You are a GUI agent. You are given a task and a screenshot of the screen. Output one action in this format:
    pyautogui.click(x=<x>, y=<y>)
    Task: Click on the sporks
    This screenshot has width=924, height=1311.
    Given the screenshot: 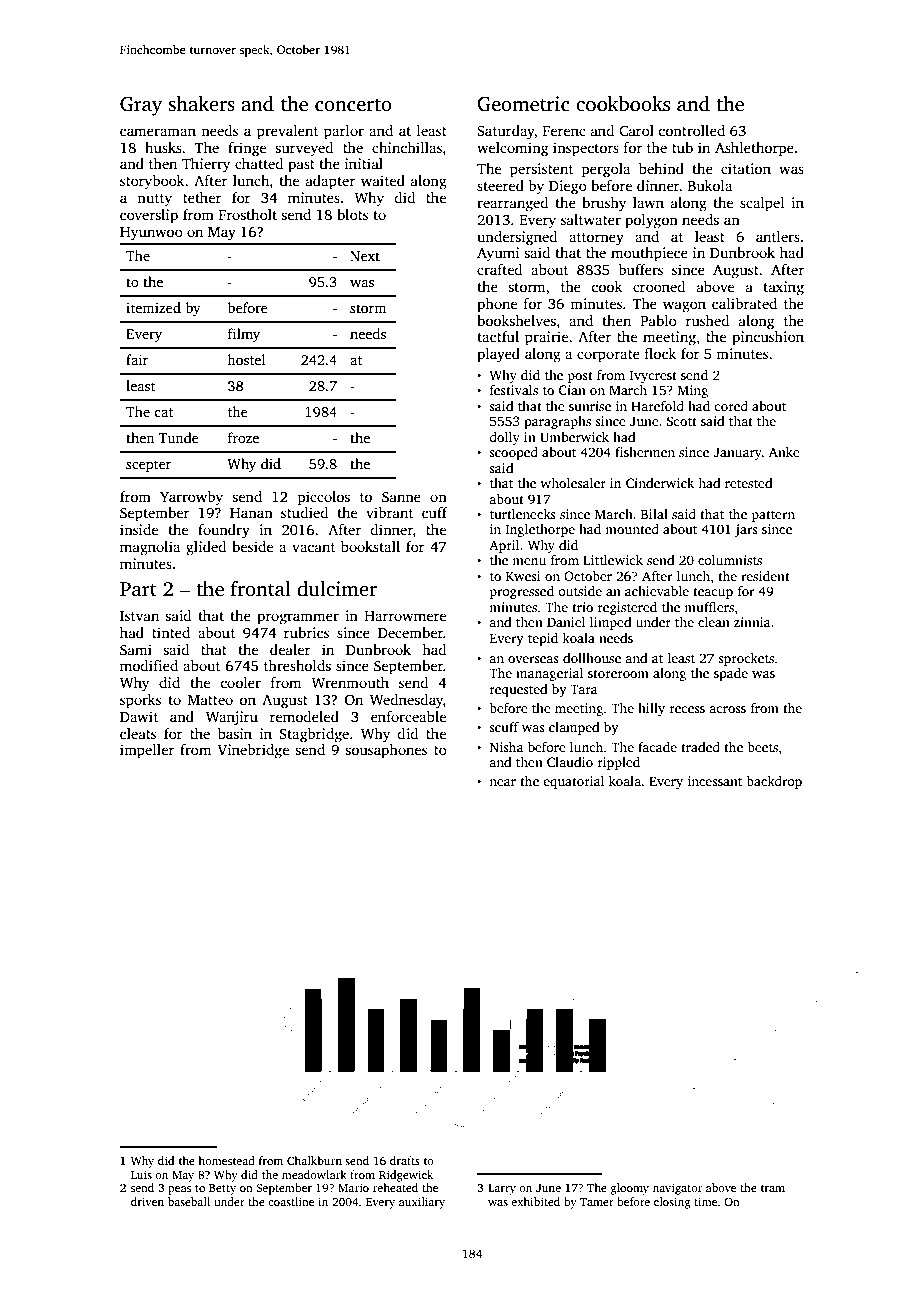 What is the action you would take?
    pyautogui.click(x=140, y=701)
